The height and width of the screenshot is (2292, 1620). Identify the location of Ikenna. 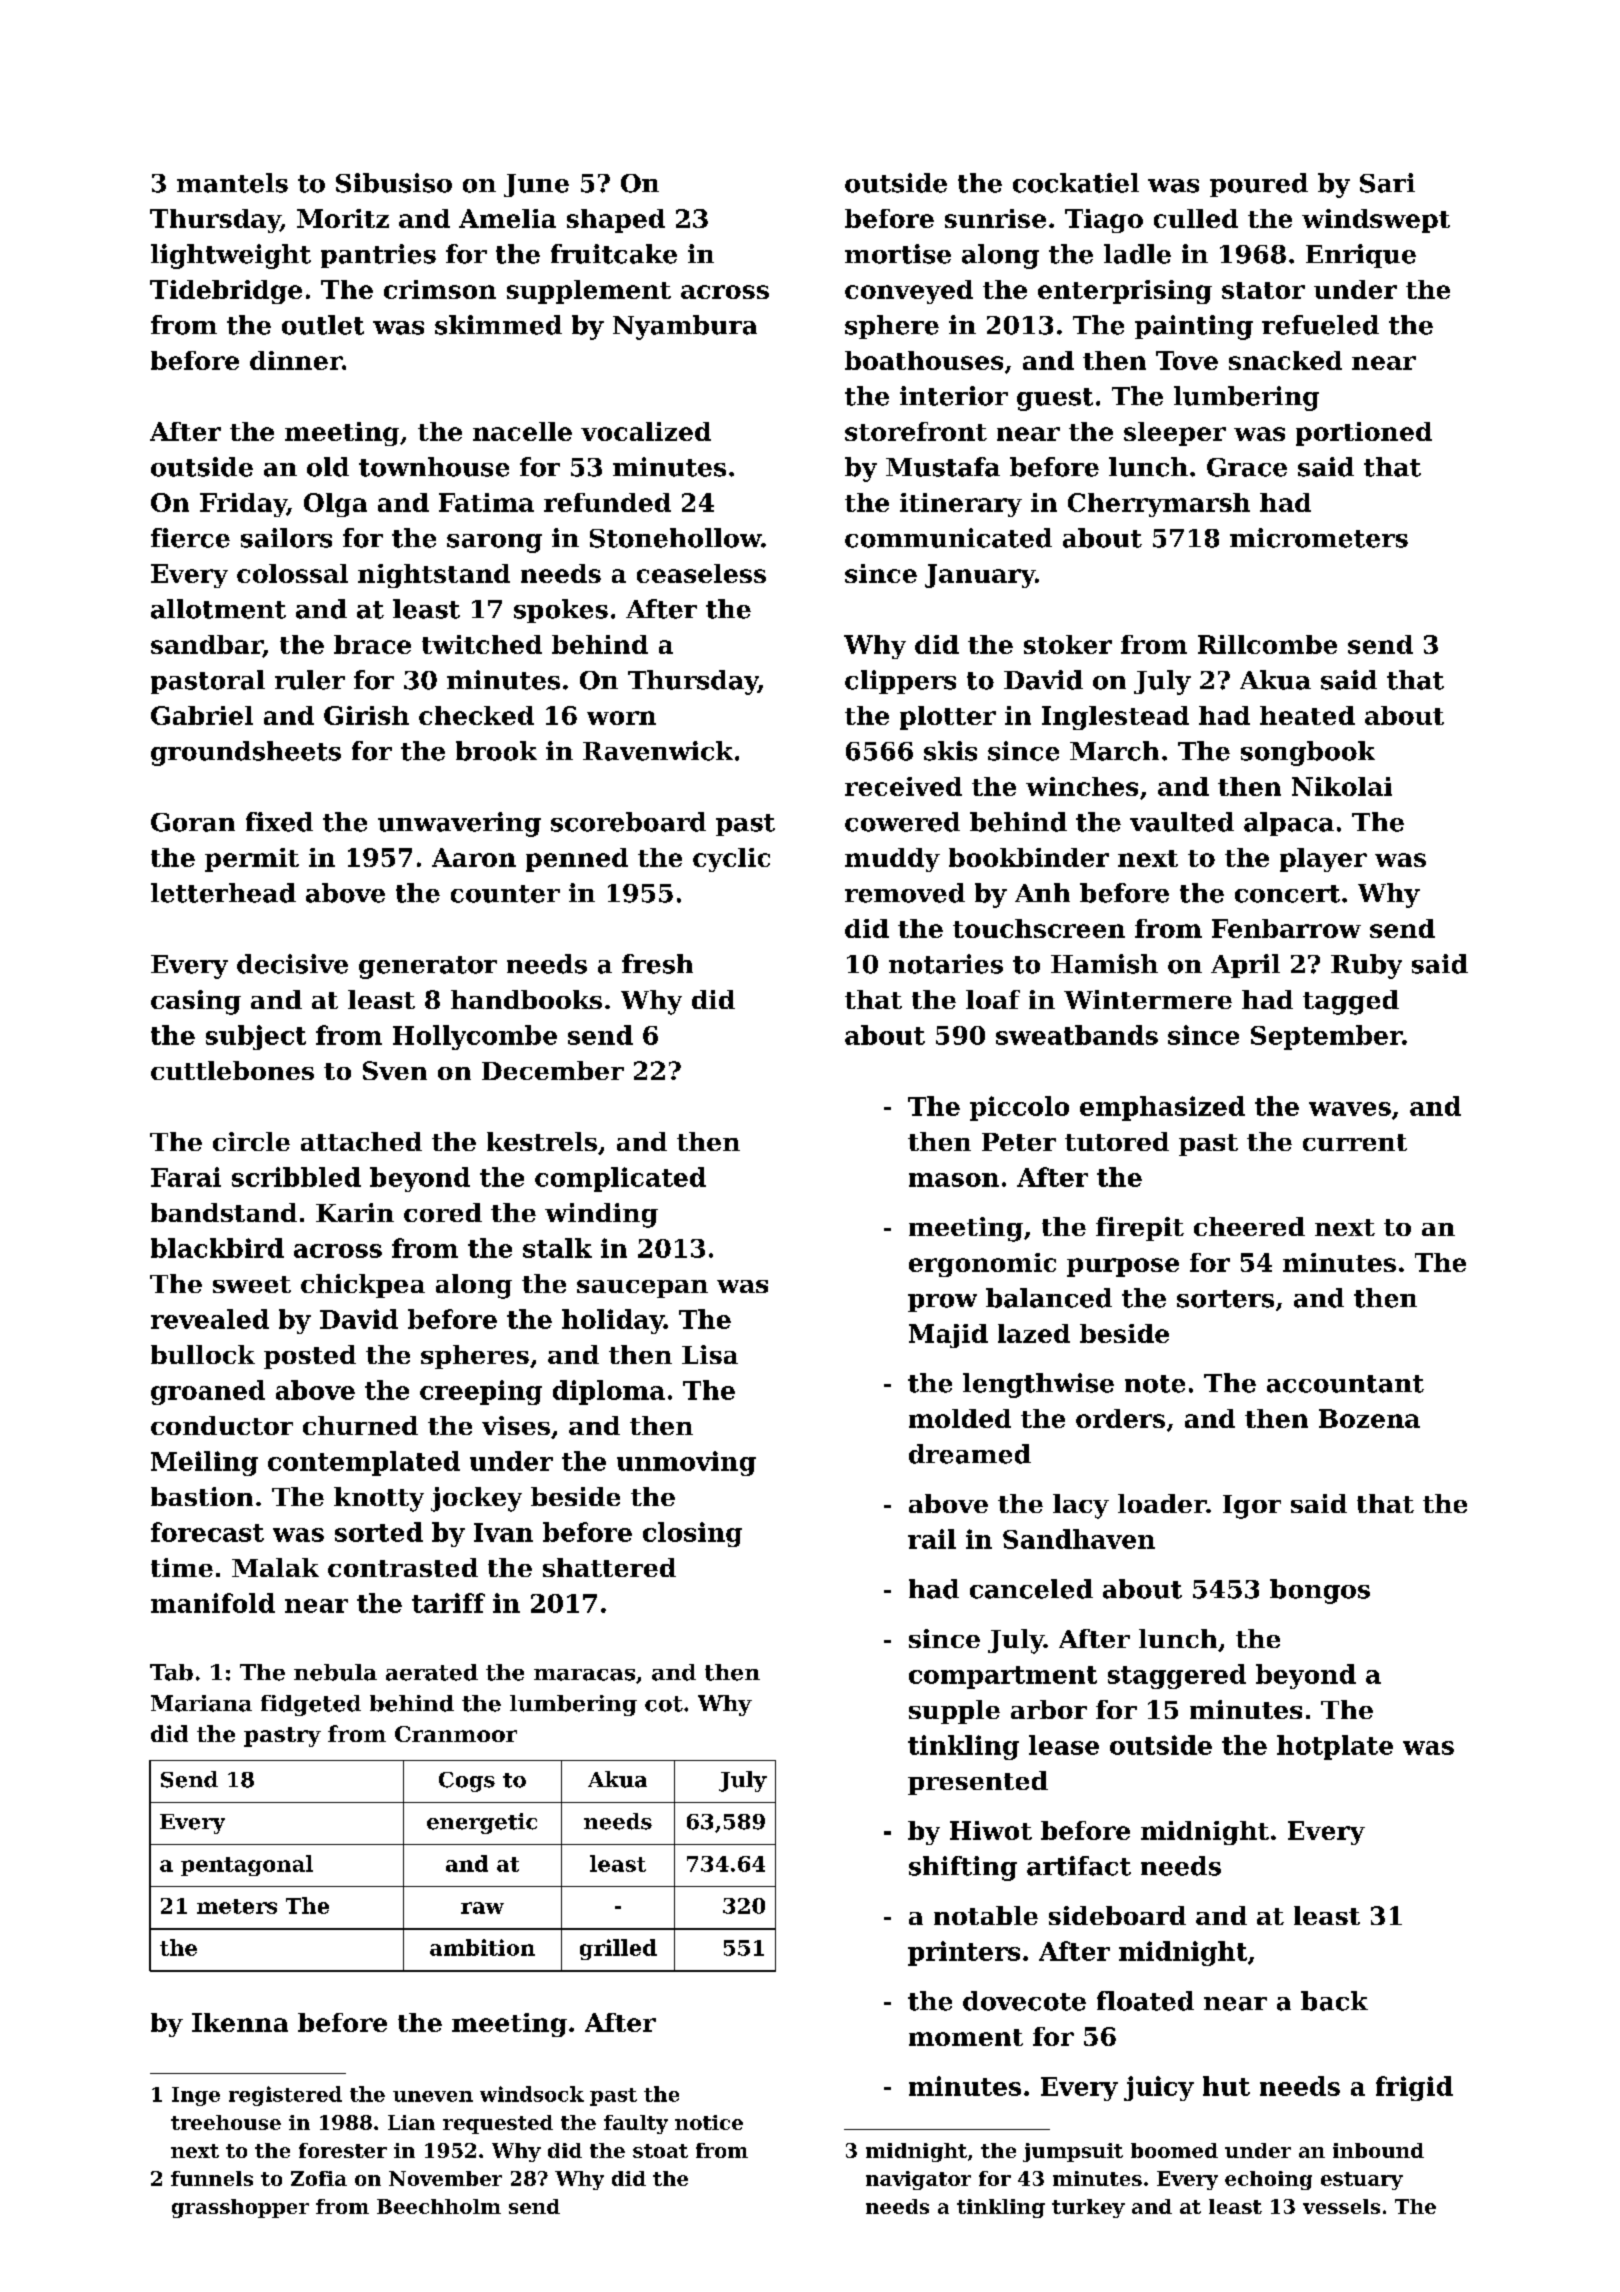
(240, 2022).
